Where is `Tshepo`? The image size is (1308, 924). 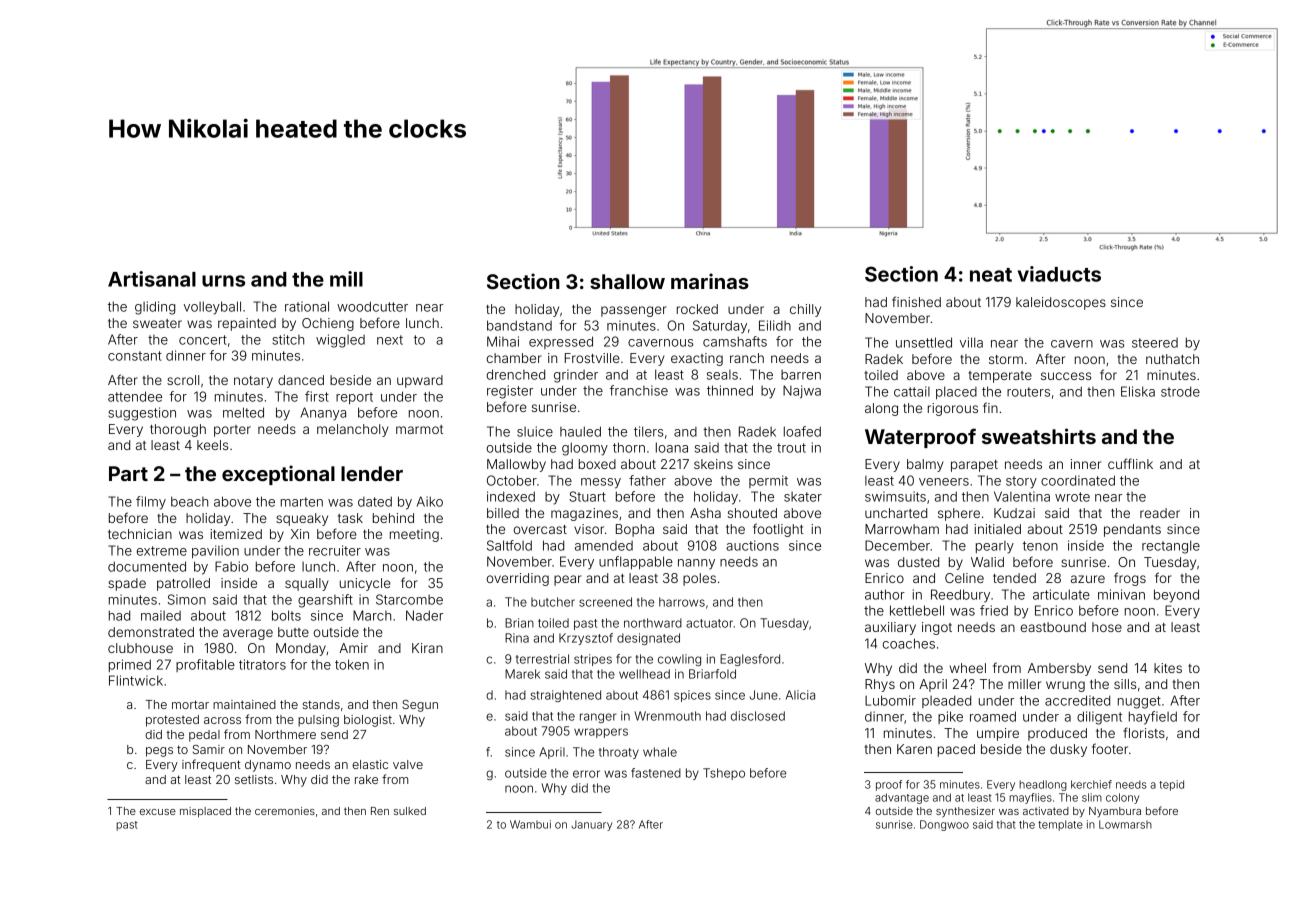 Tshepo is located at coordinates (724, 774).
